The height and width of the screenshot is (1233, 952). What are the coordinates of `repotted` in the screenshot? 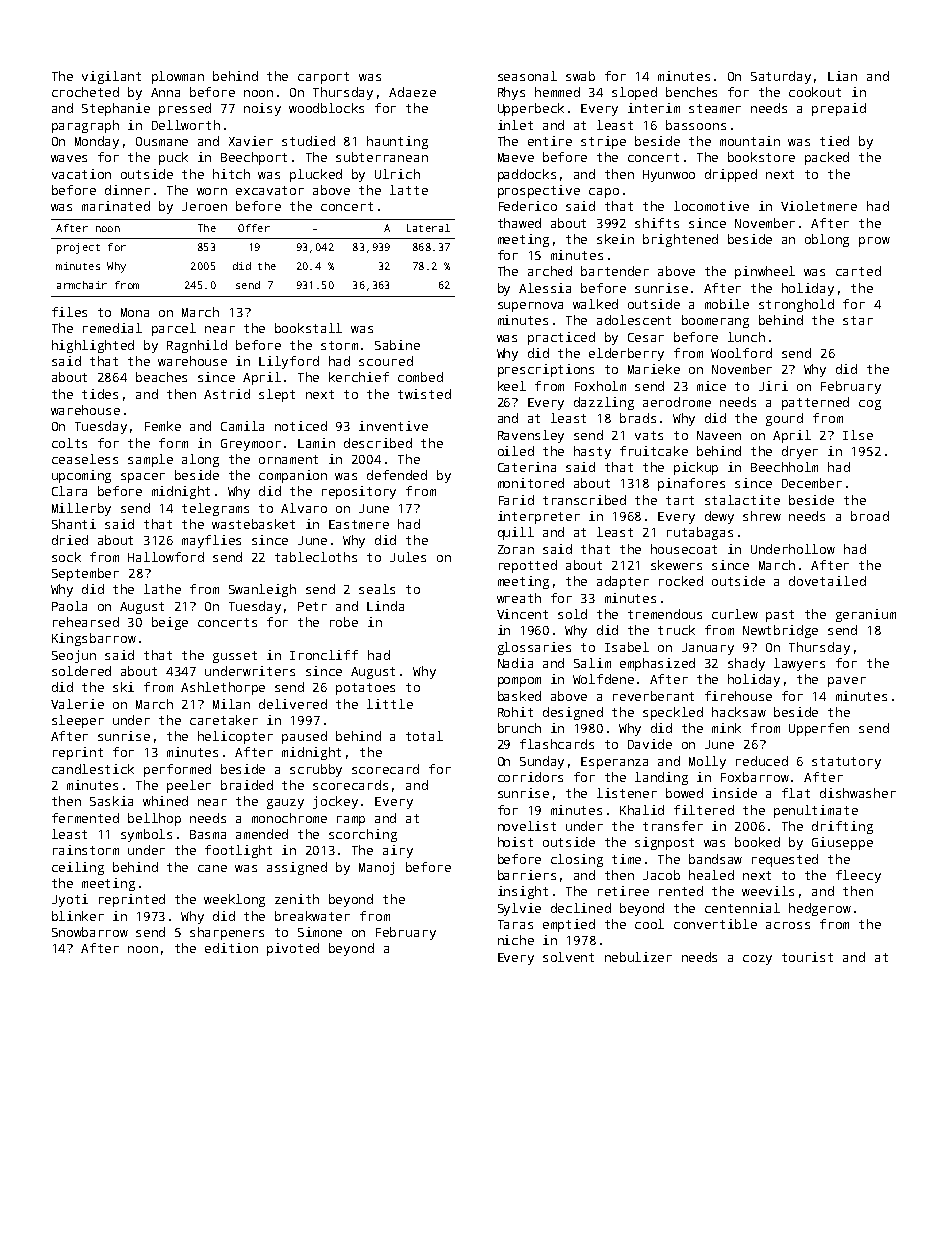 It's located at (528, 566).
